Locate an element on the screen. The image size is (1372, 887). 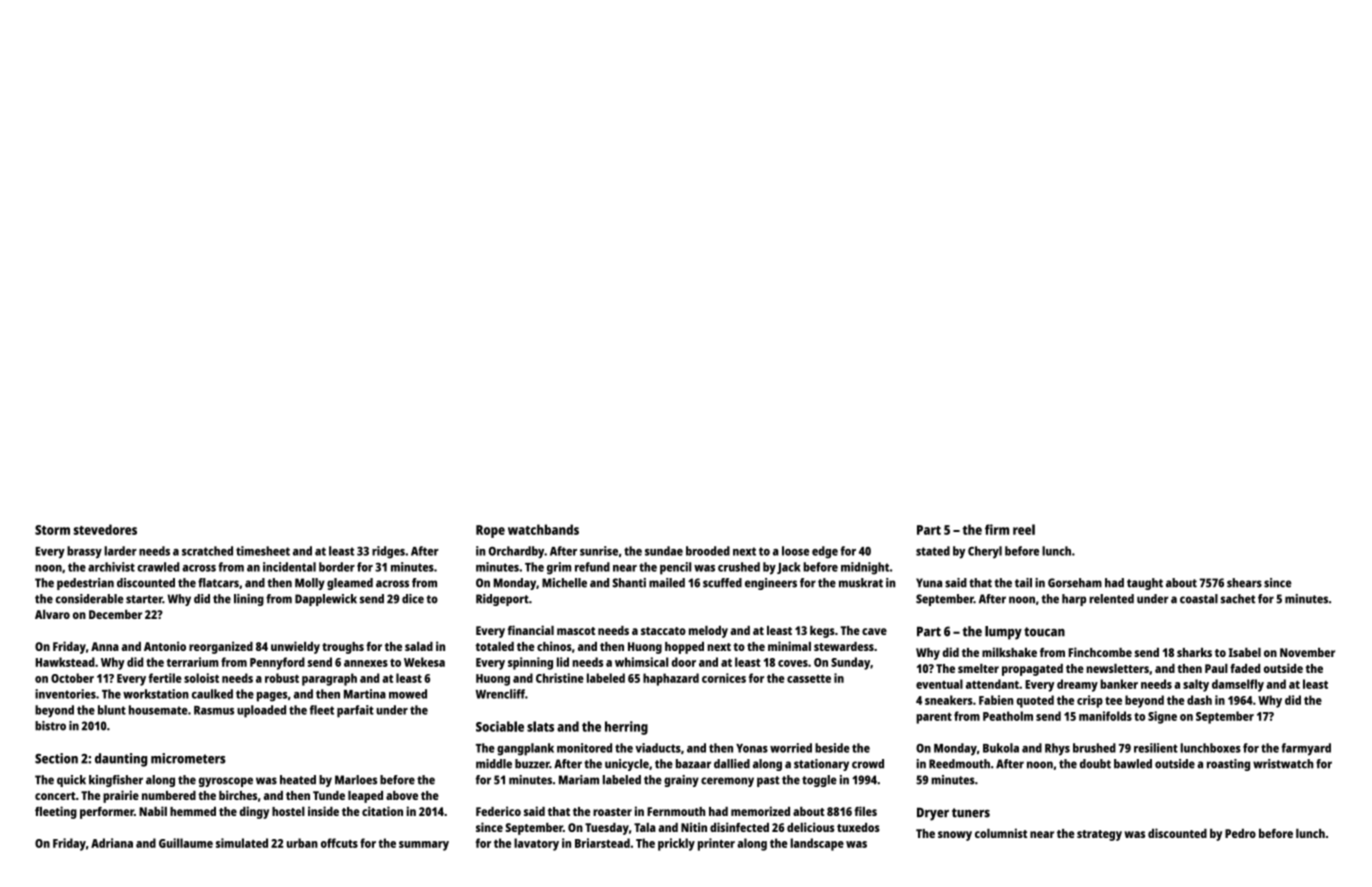
terrarium is located at coordinates (193, 662).
